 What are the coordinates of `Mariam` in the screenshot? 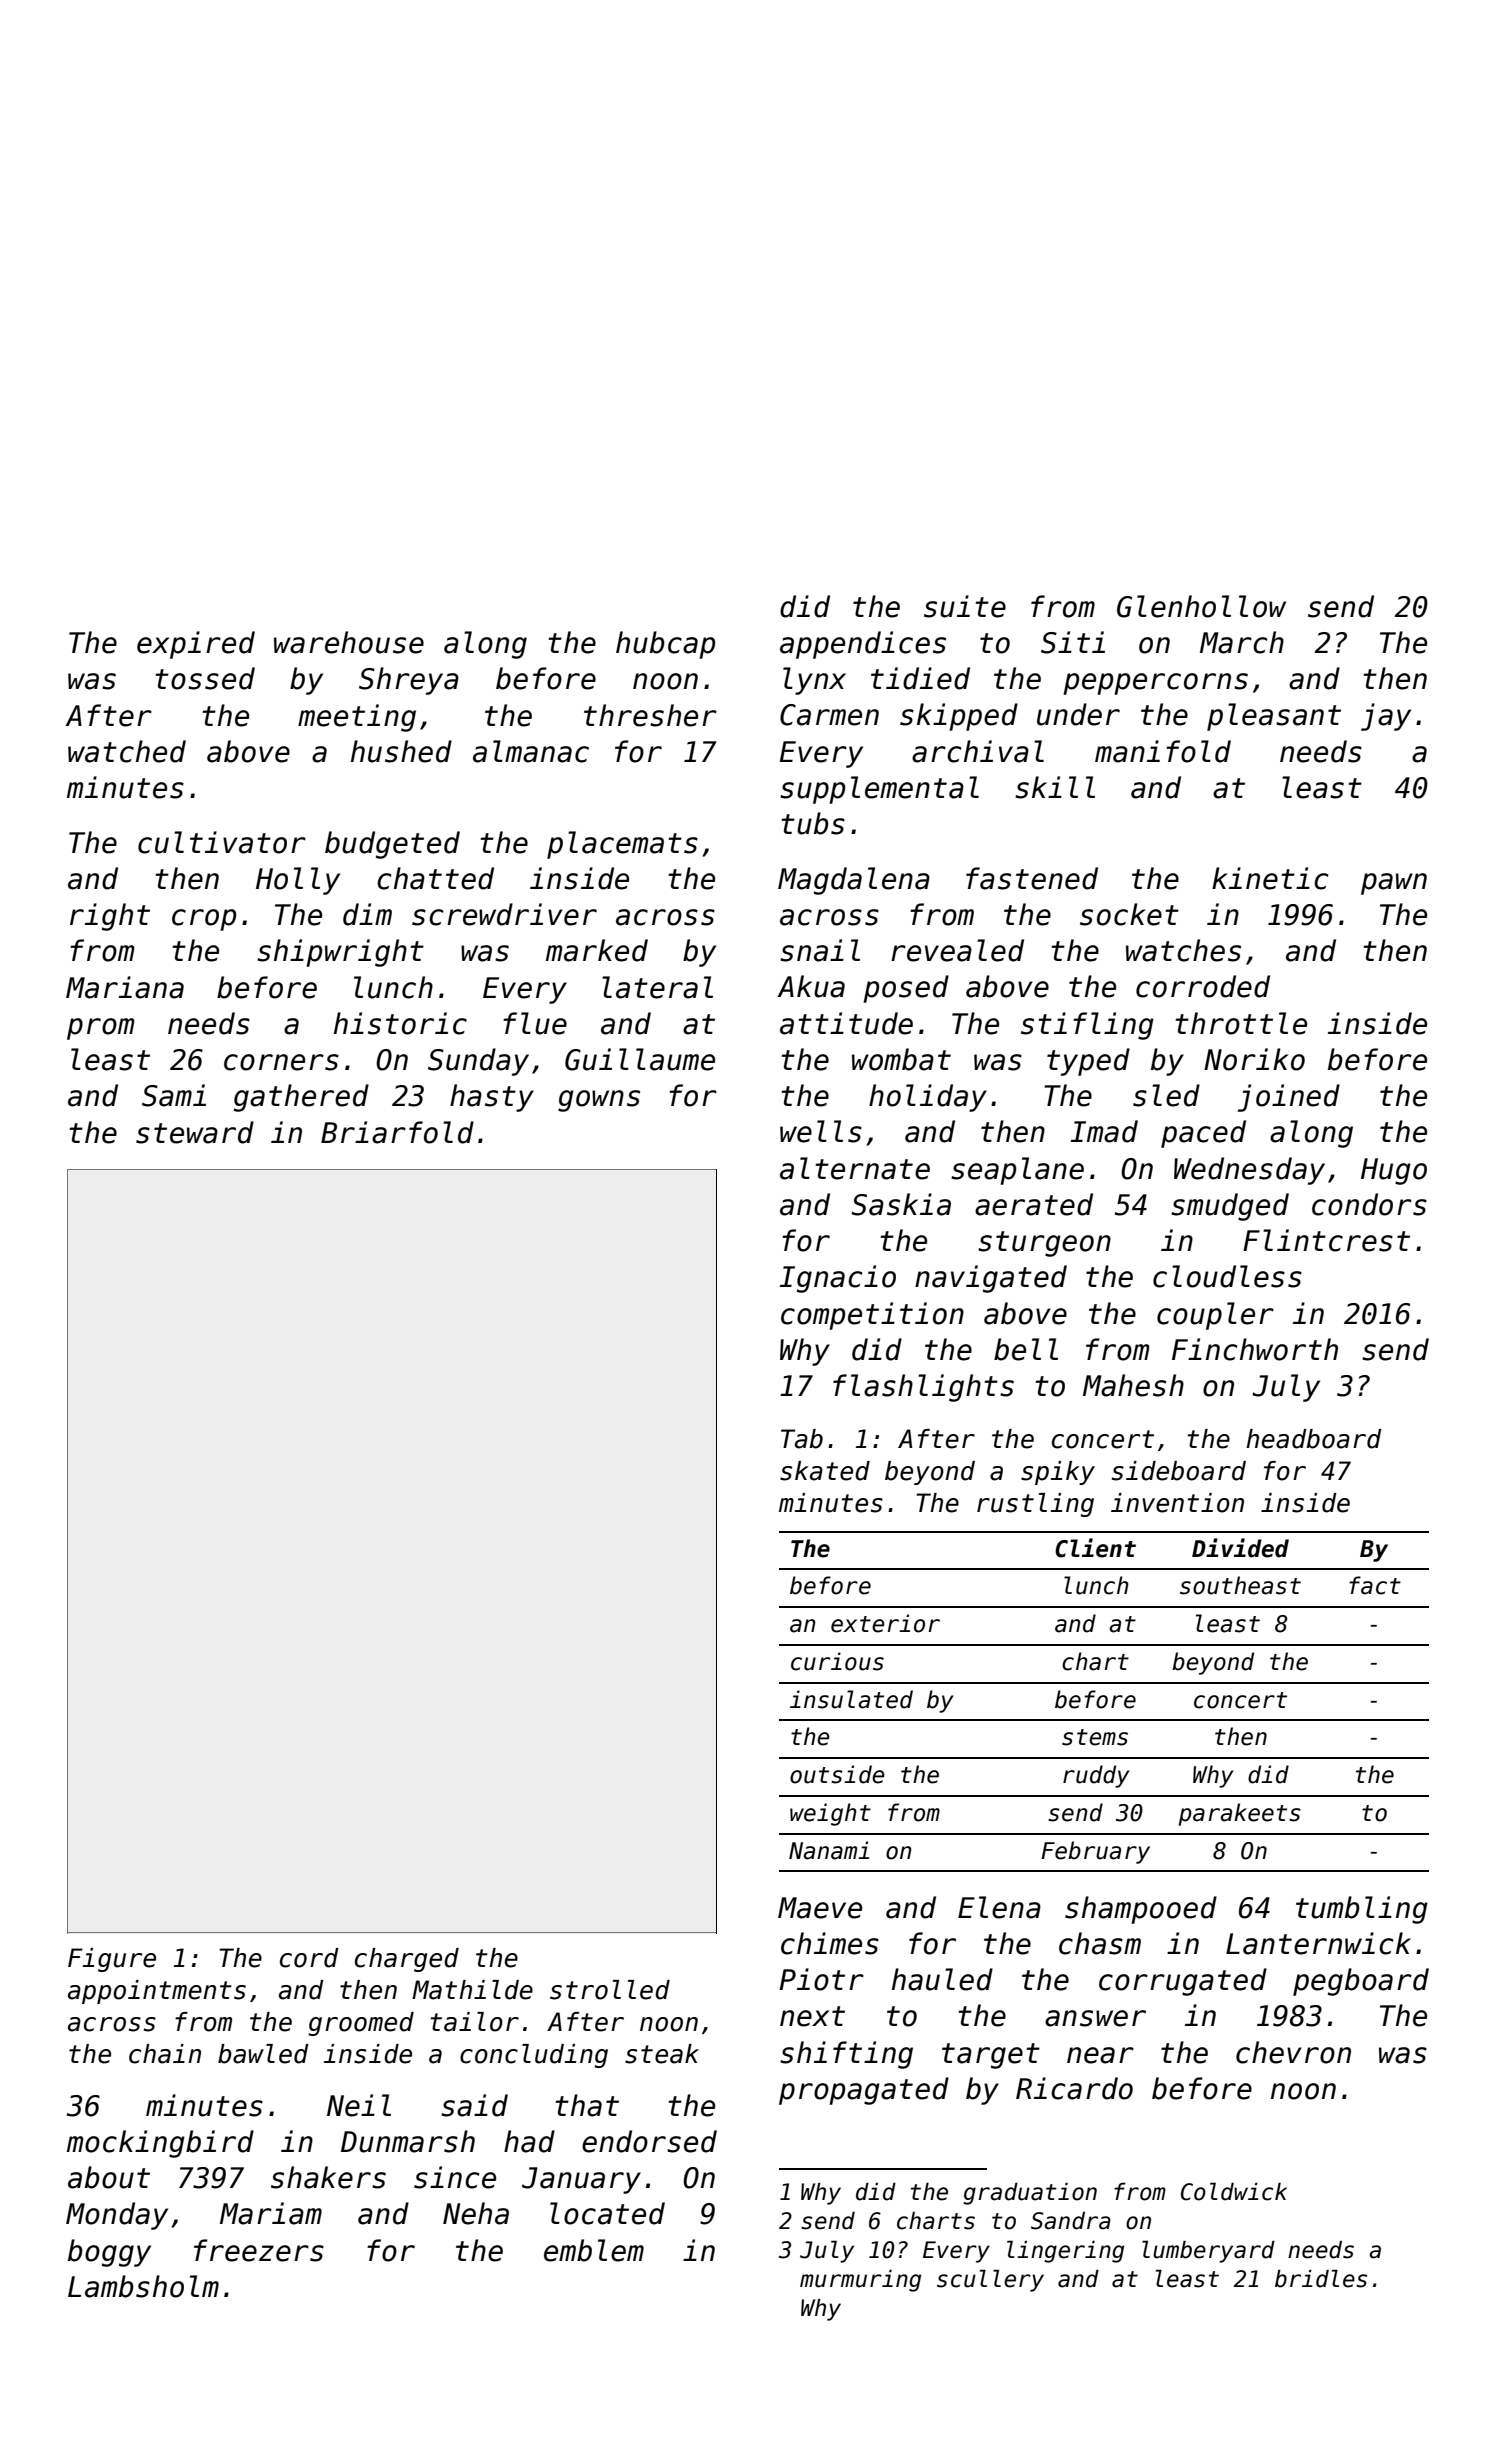 It's located at (271, 2213).
